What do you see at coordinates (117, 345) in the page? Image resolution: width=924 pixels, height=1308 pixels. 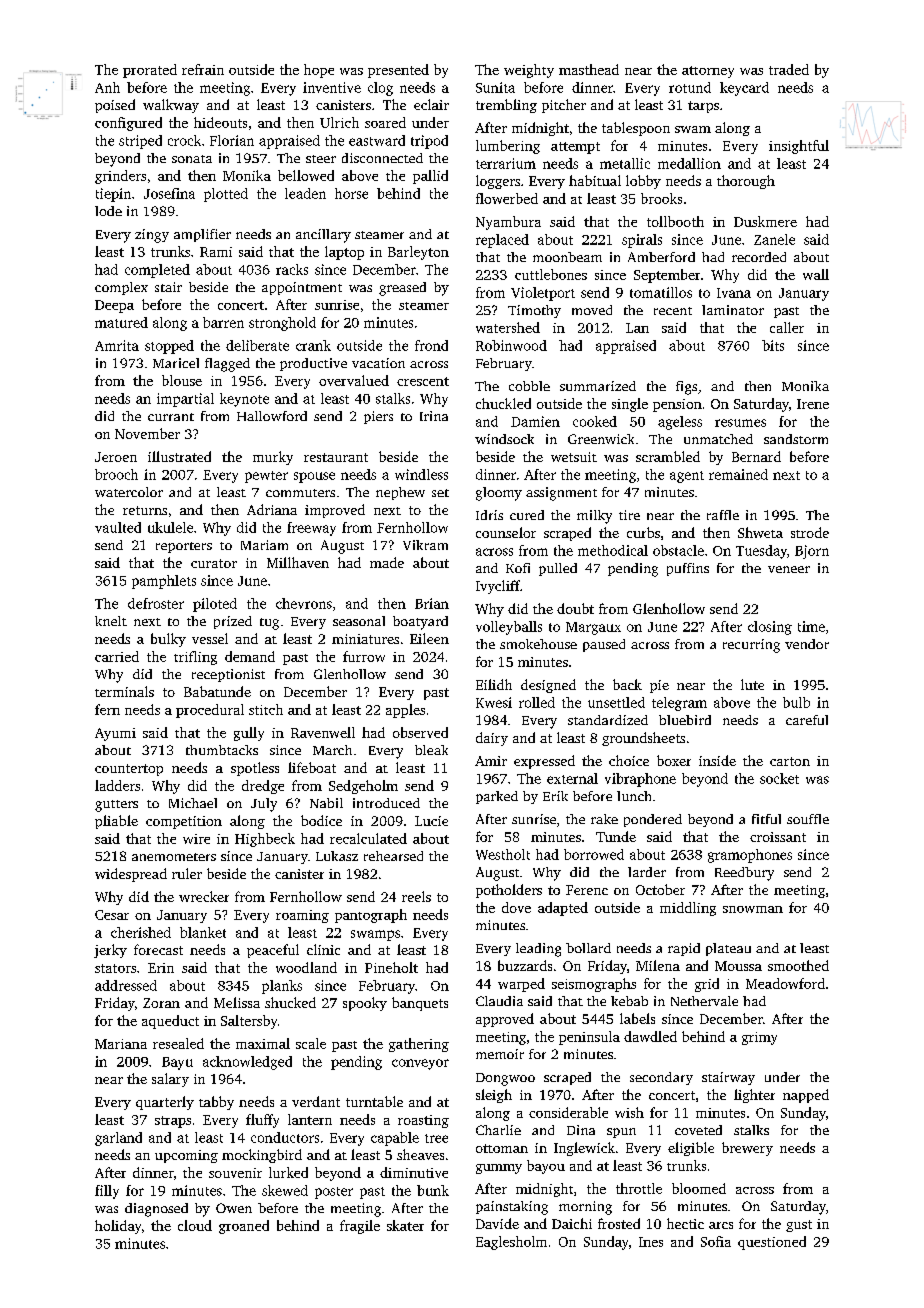 I see `Amrita` at bounding box center [117, 345].
